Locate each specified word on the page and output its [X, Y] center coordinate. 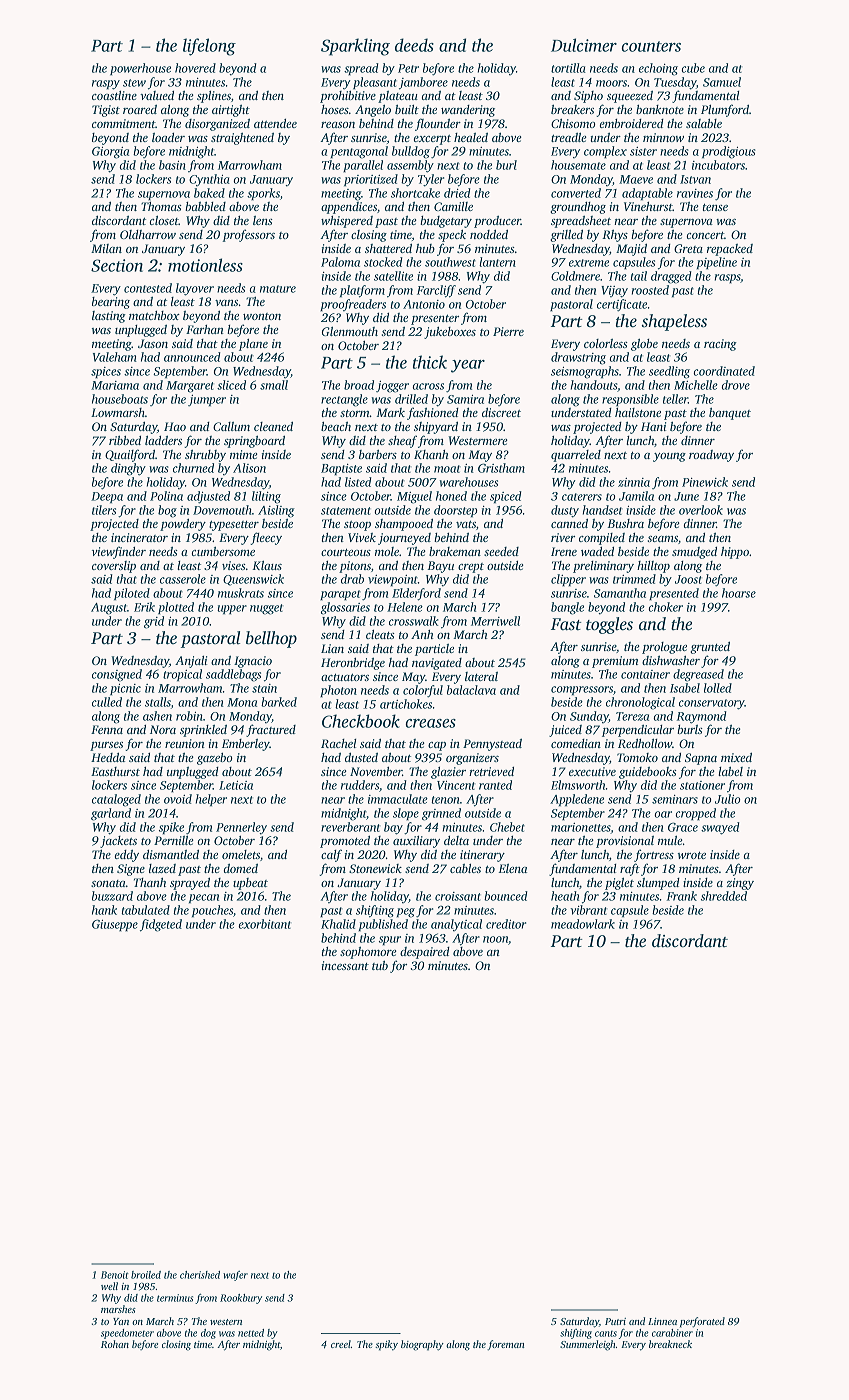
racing [720, 345]
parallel [363, 166]
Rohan [115, 1344]
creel [341, 1344]
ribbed [125, 440]
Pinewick [705, 482]
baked [209, 193]
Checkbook [361, 721]
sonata [108, 883]
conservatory [712, 704]
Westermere [478, 440]
